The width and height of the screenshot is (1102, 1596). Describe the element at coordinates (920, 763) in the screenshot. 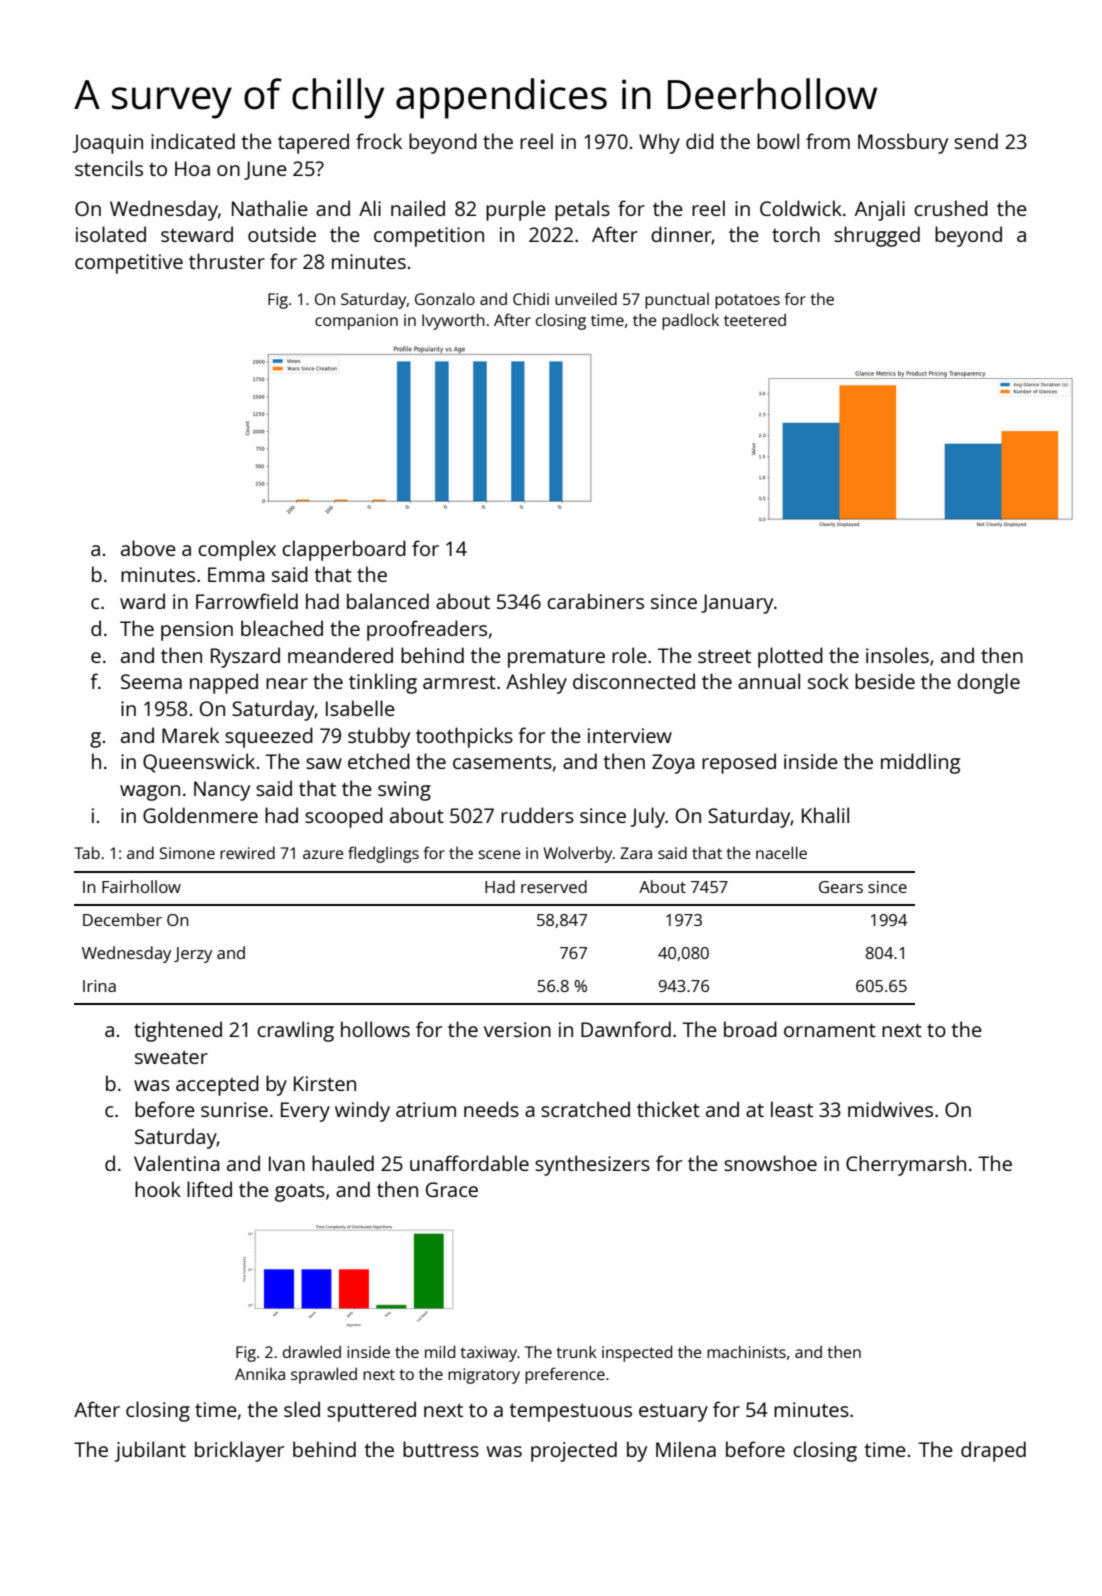

I see `middling` at that location.
